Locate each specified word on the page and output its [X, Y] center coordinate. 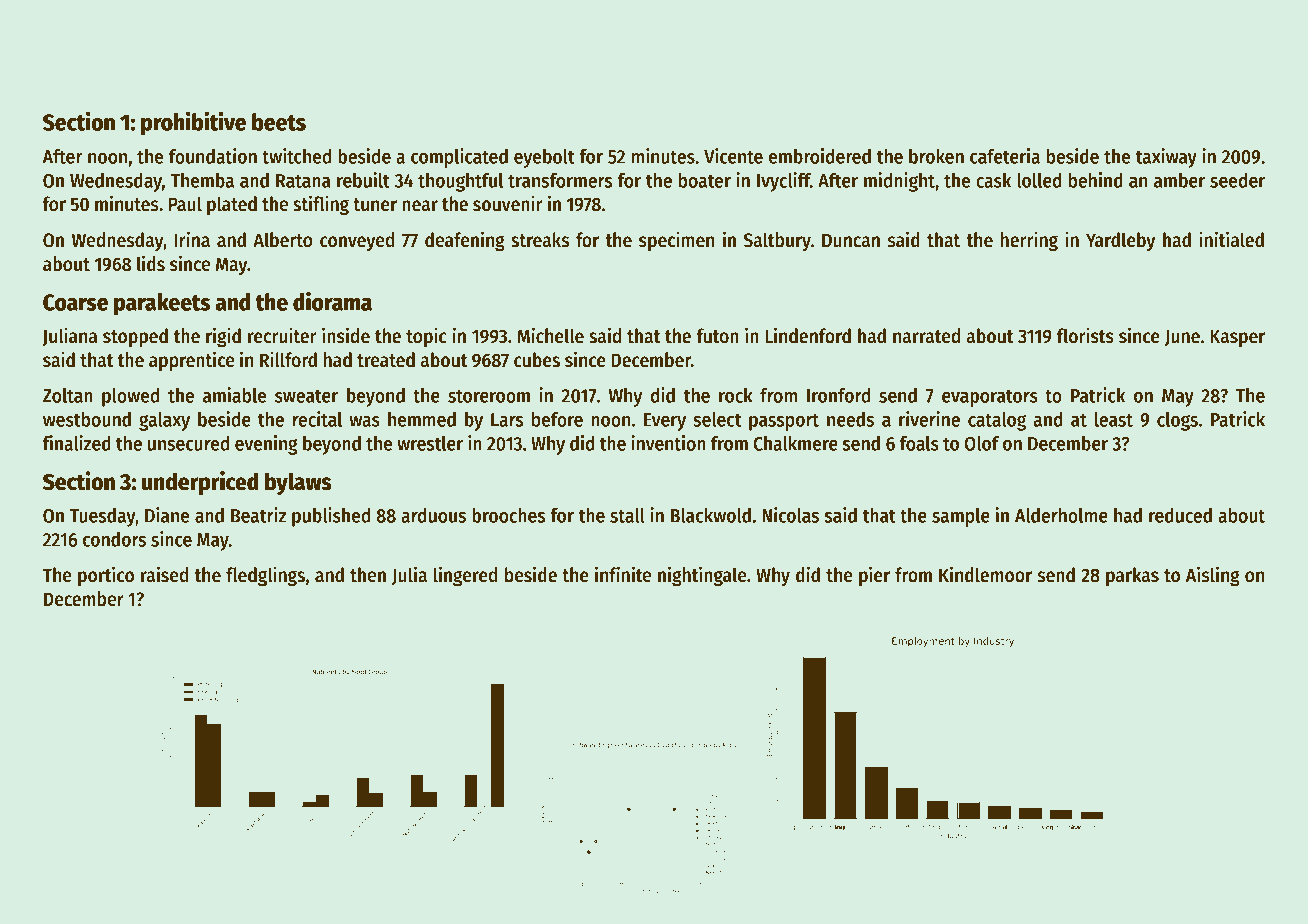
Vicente [733, 156]
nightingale [702, 576]
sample [961, 517]
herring [1029, 241]
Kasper [1237, 338]
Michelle [550, 335]
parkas [1132, 576]
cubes [537, 360]
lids [151, 263]
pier [874, 576]
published [331, 517]
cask [993, 180]
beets [279, 122]
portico [106, 576]
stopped [135, 337]
